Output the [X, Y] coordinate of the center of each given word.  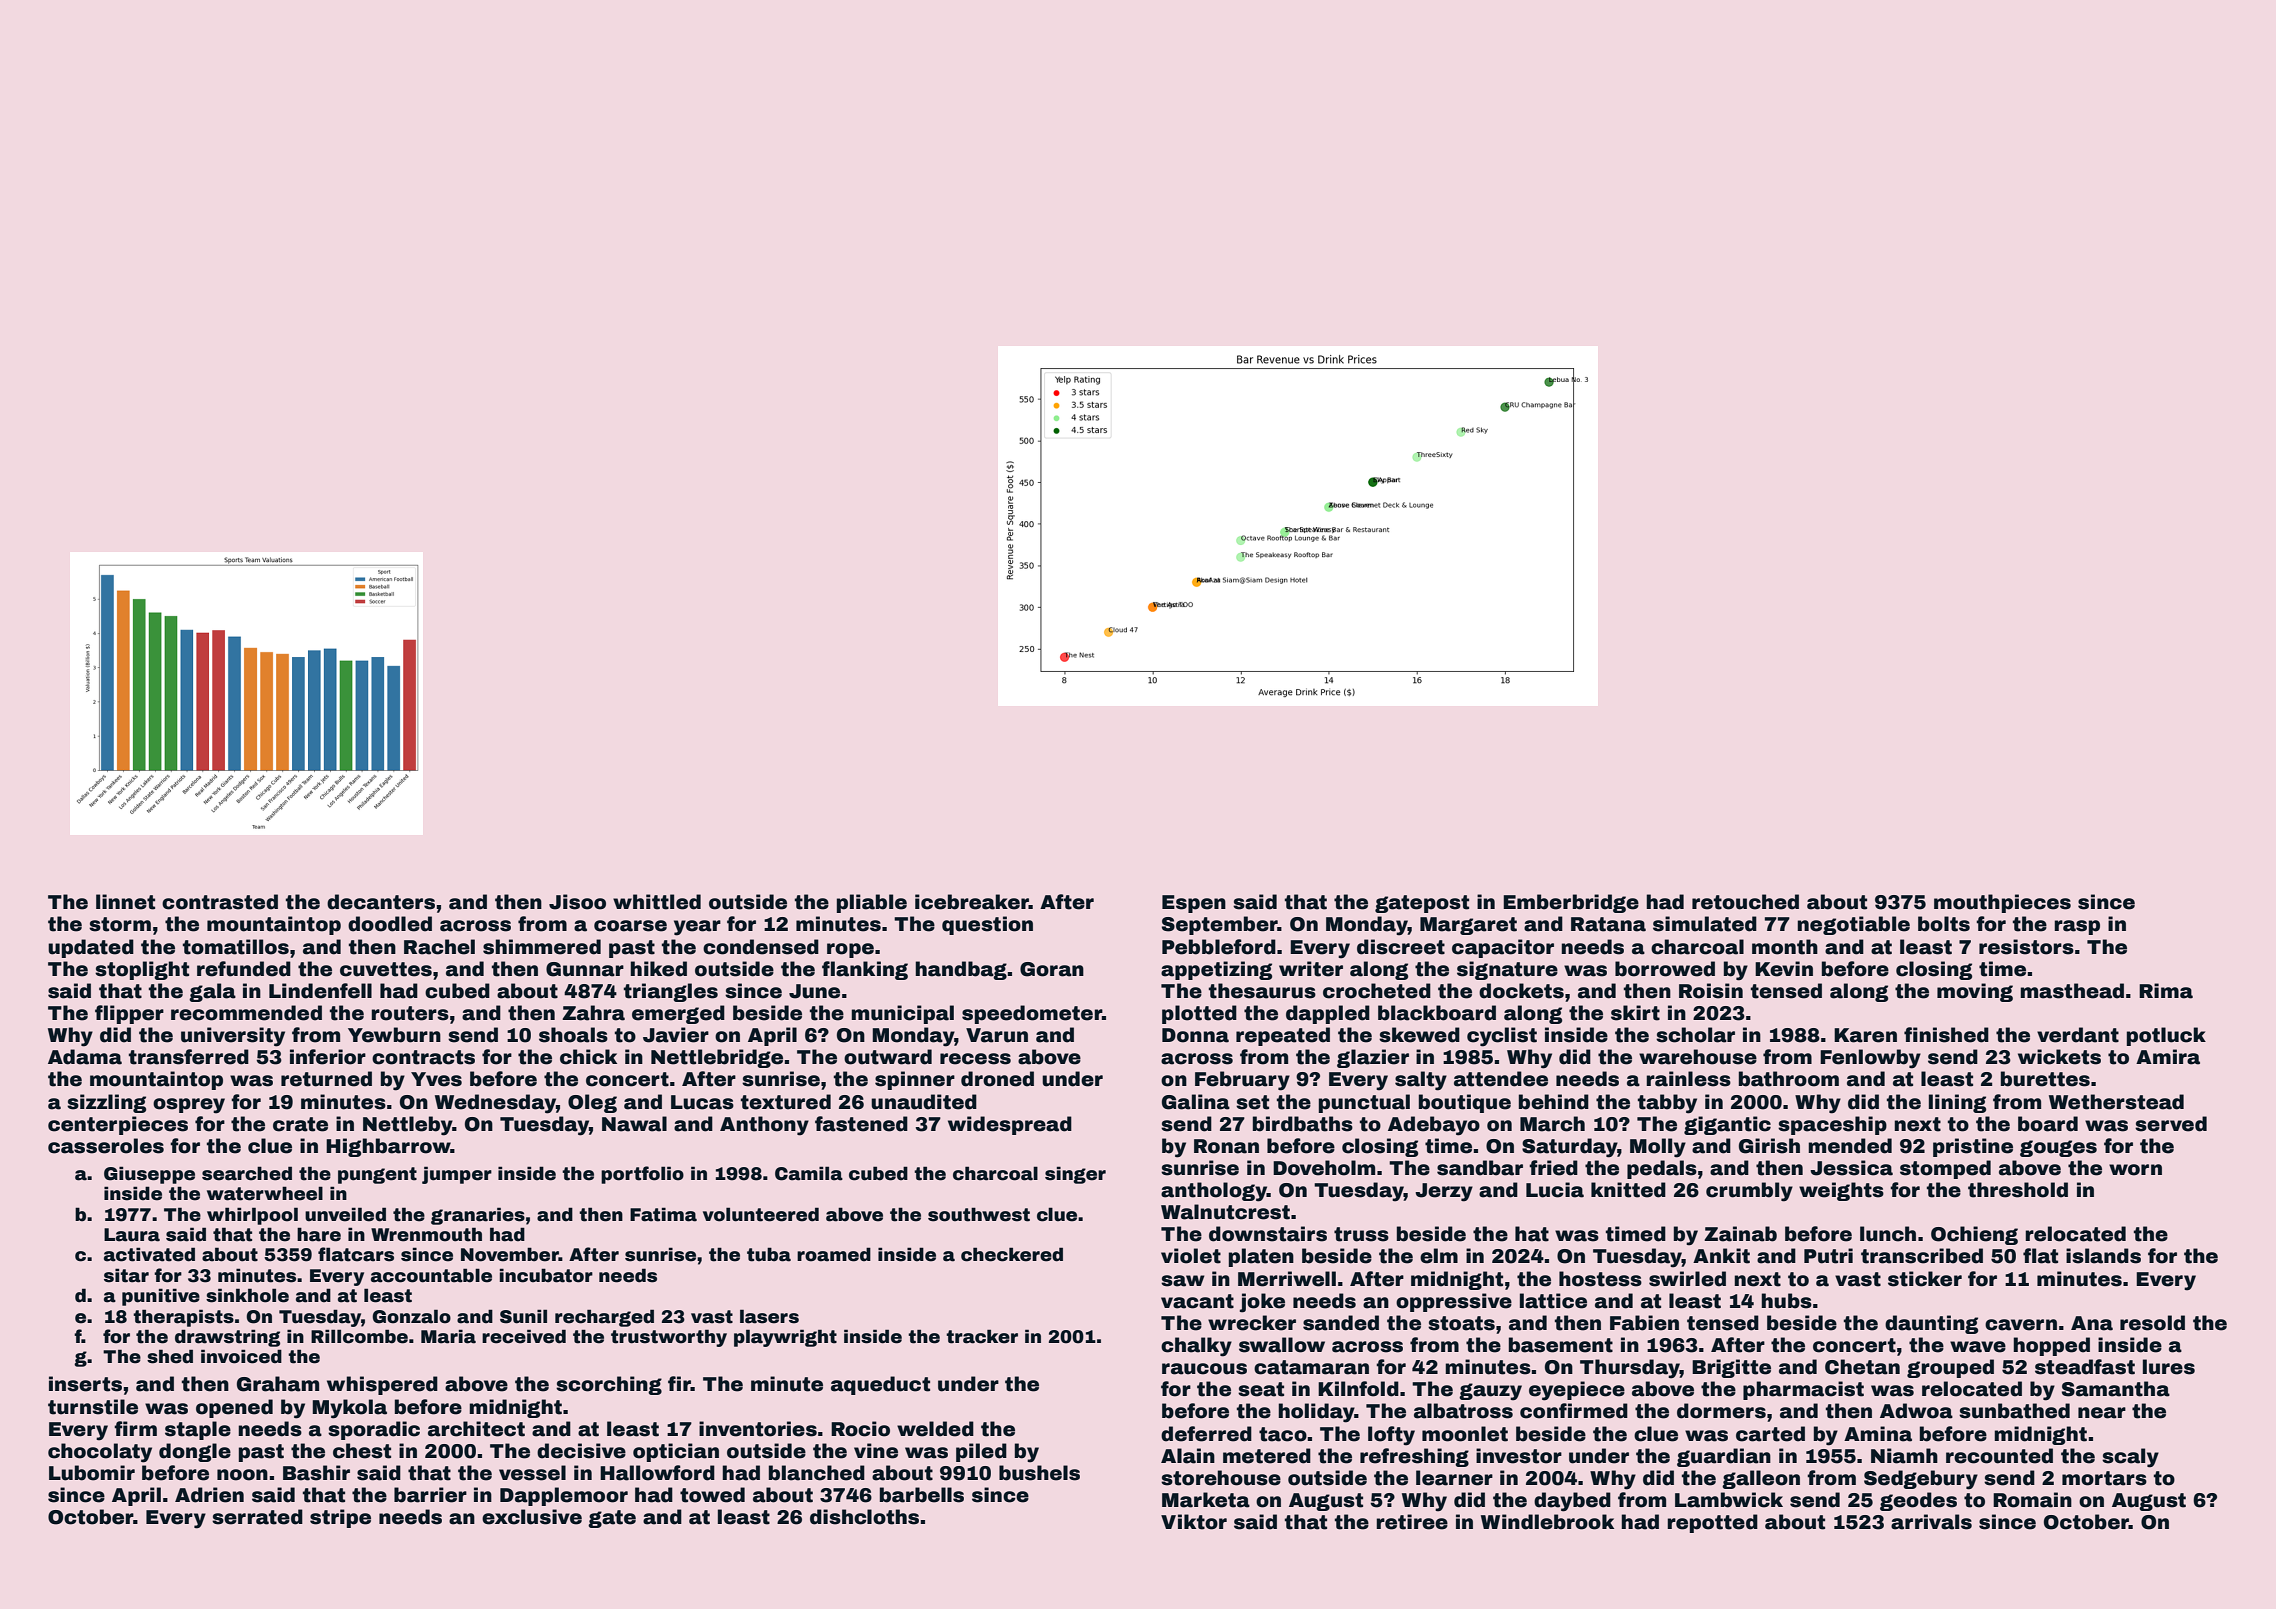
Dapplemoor [564, 1496]
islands [2103, 1256]
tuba [769, 1254]
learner [1454, 1478]
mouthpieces [2002, 903]
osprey [189, 1106]
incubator [546, 1275]
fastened [861, 1124]
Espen [1194, 904]
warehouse [1698, 1057]
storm [120, 924]
